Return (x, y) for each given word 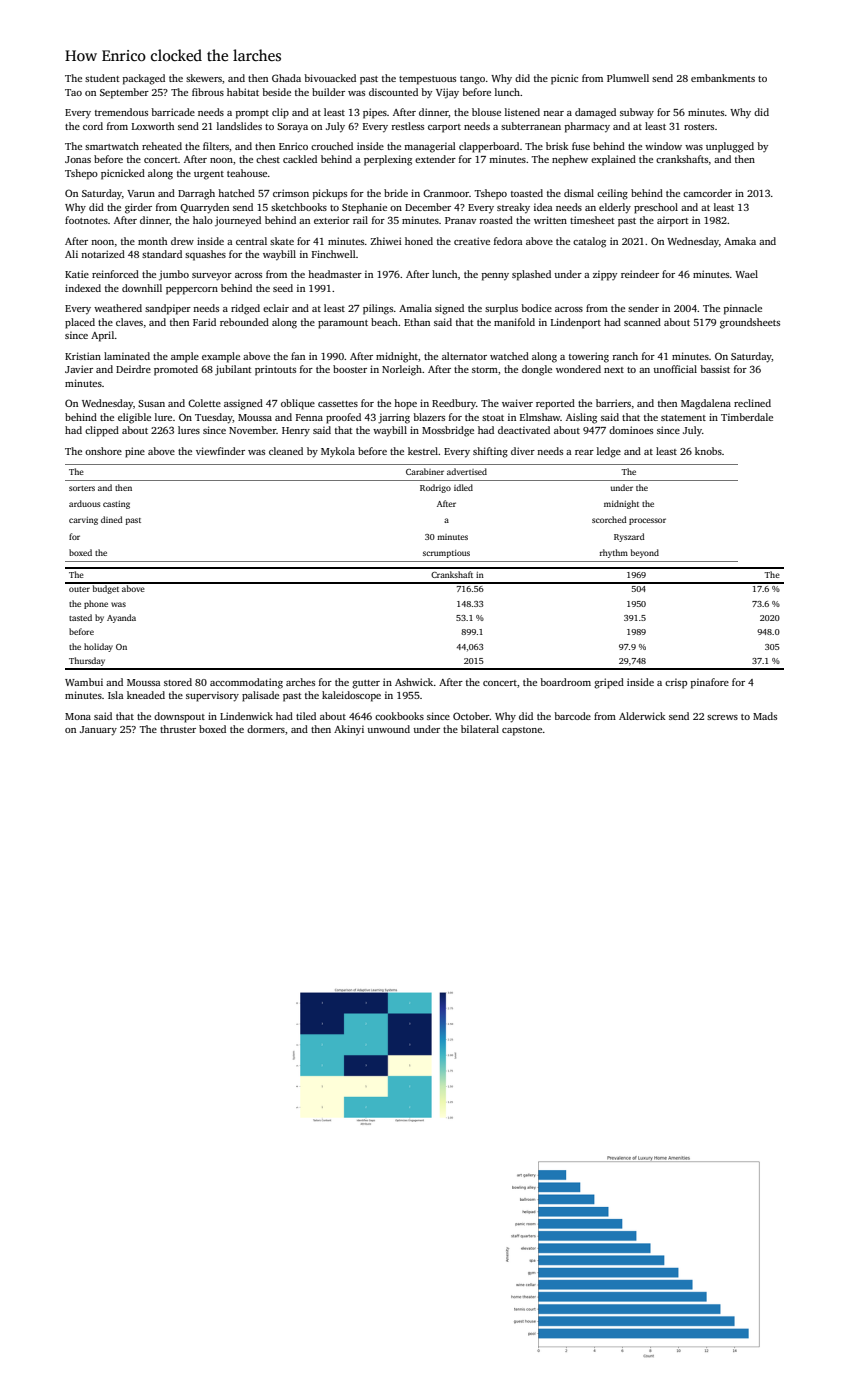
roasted (496, 220)
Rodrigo (435, 488)
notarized (103, 254)
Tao (73, 92)
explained (613, 160)
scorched (609, 519)
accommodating (246, 683)
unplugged (730, 147)
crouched (332, 146)
